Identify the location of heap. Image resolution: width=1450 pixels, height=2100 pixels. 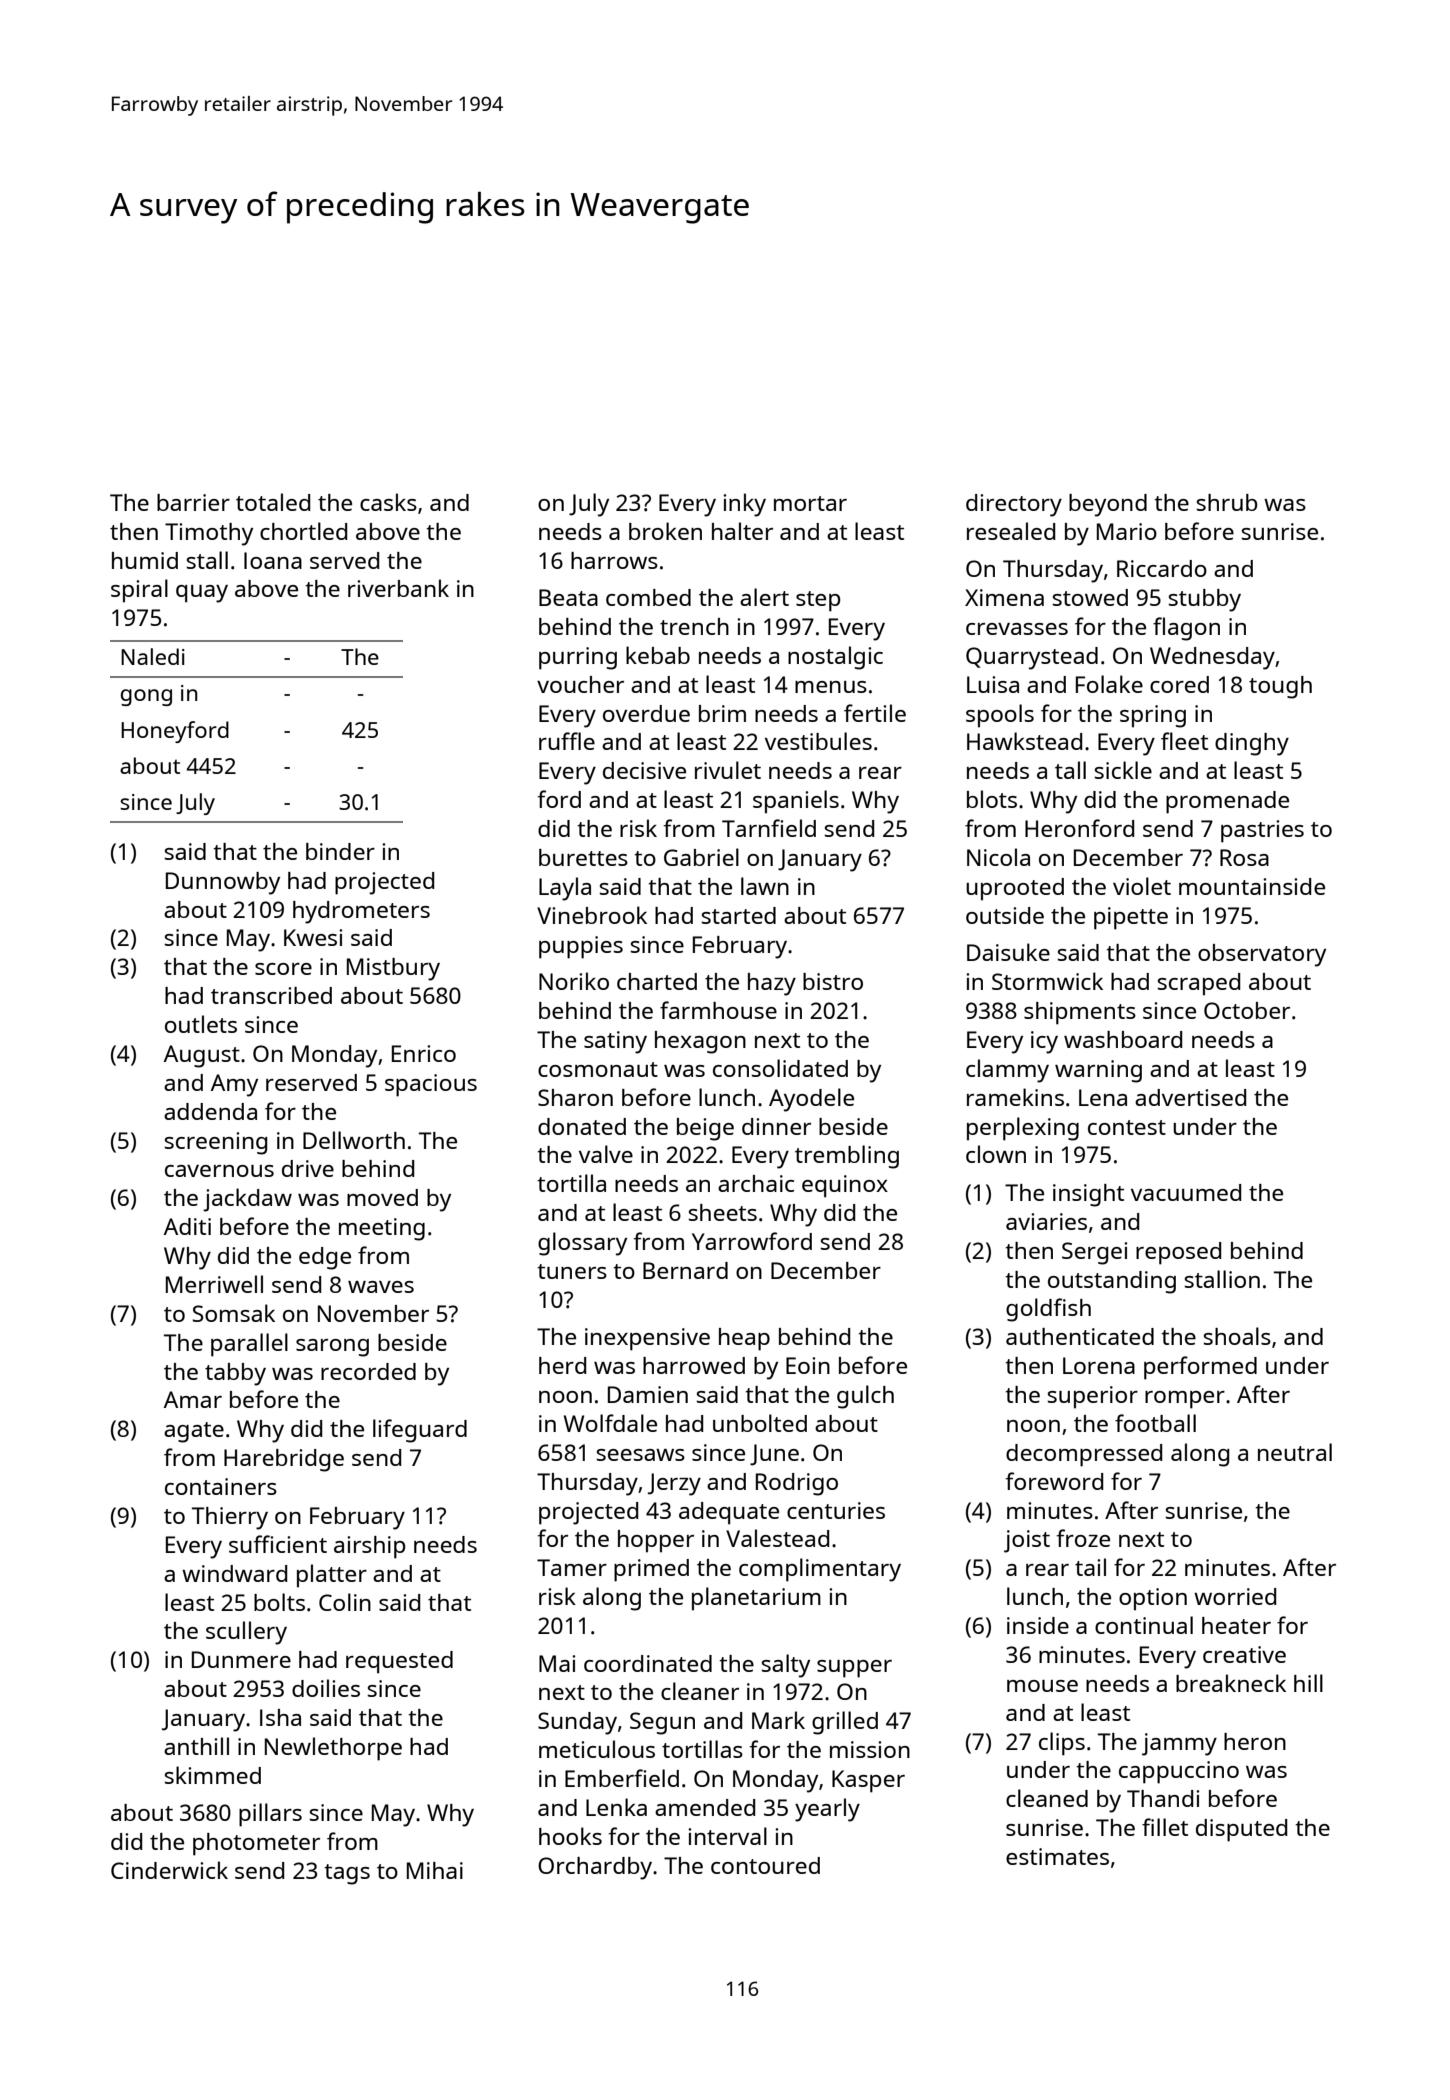
(744, 1339).
